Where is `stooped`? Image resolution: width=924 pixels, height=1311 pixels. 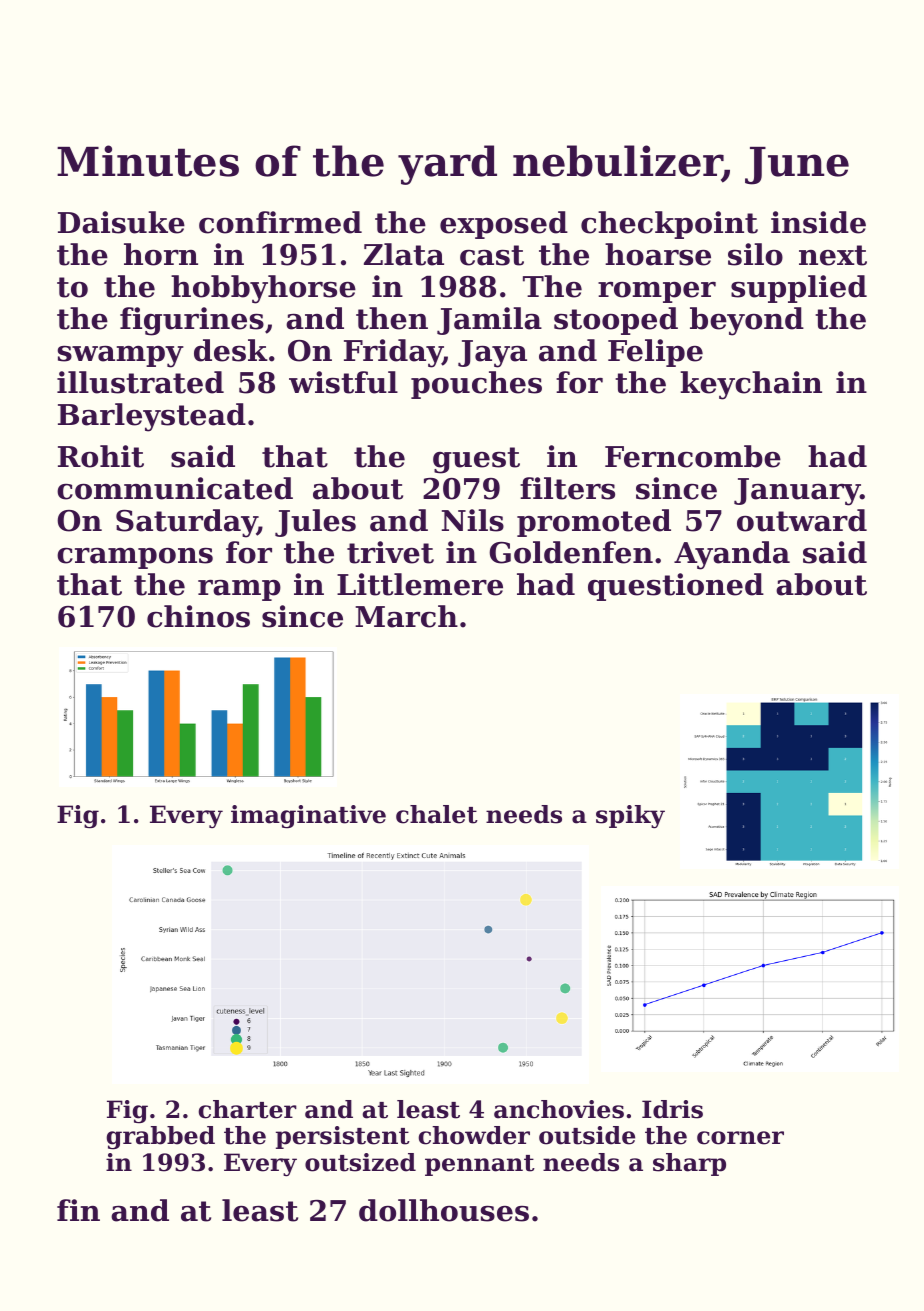 stooped is located at coordinates (616, 321).
